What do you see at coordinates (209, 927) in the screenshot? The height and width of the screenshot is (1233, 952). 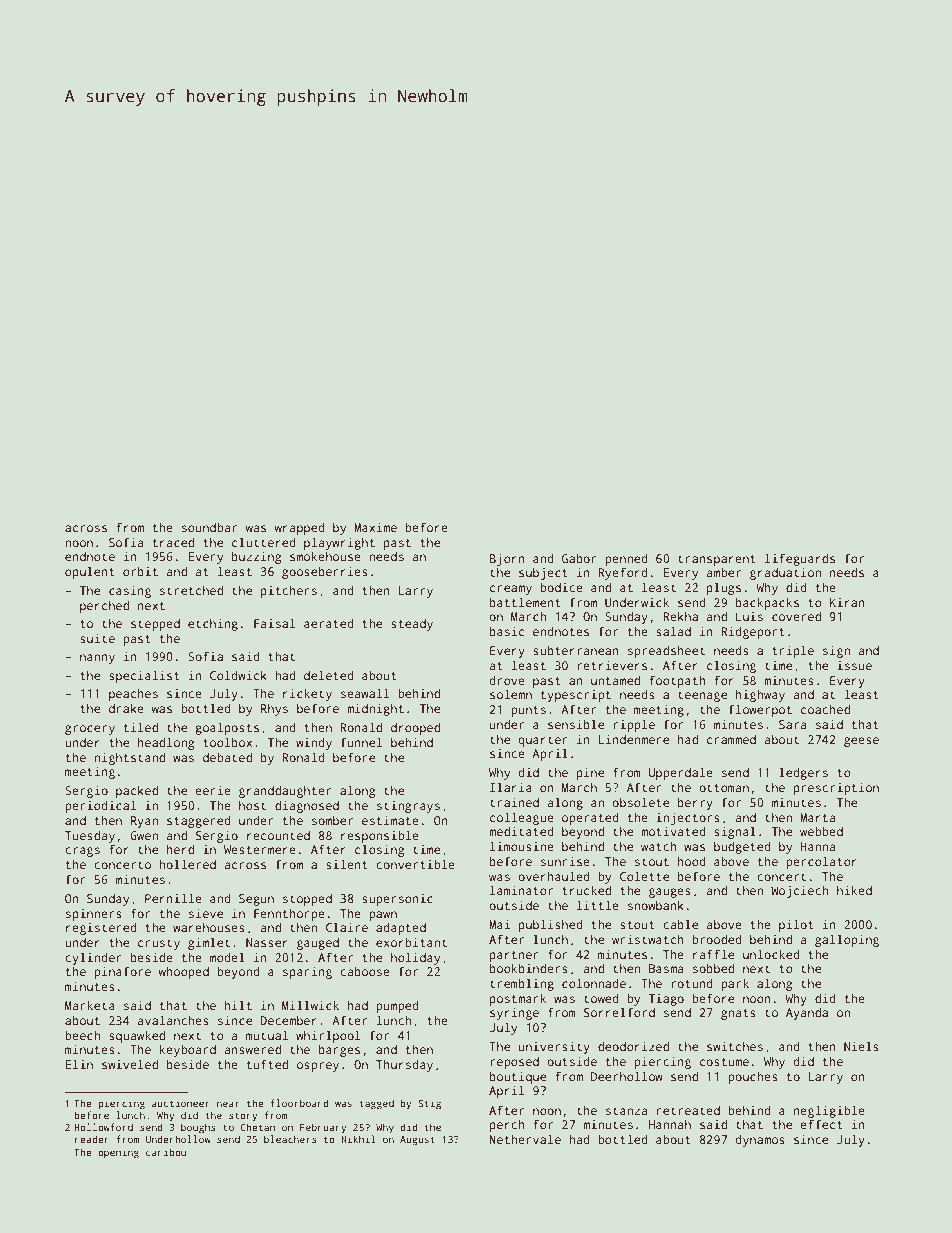 I see `warehouses` at bounding box center [209, 927].
